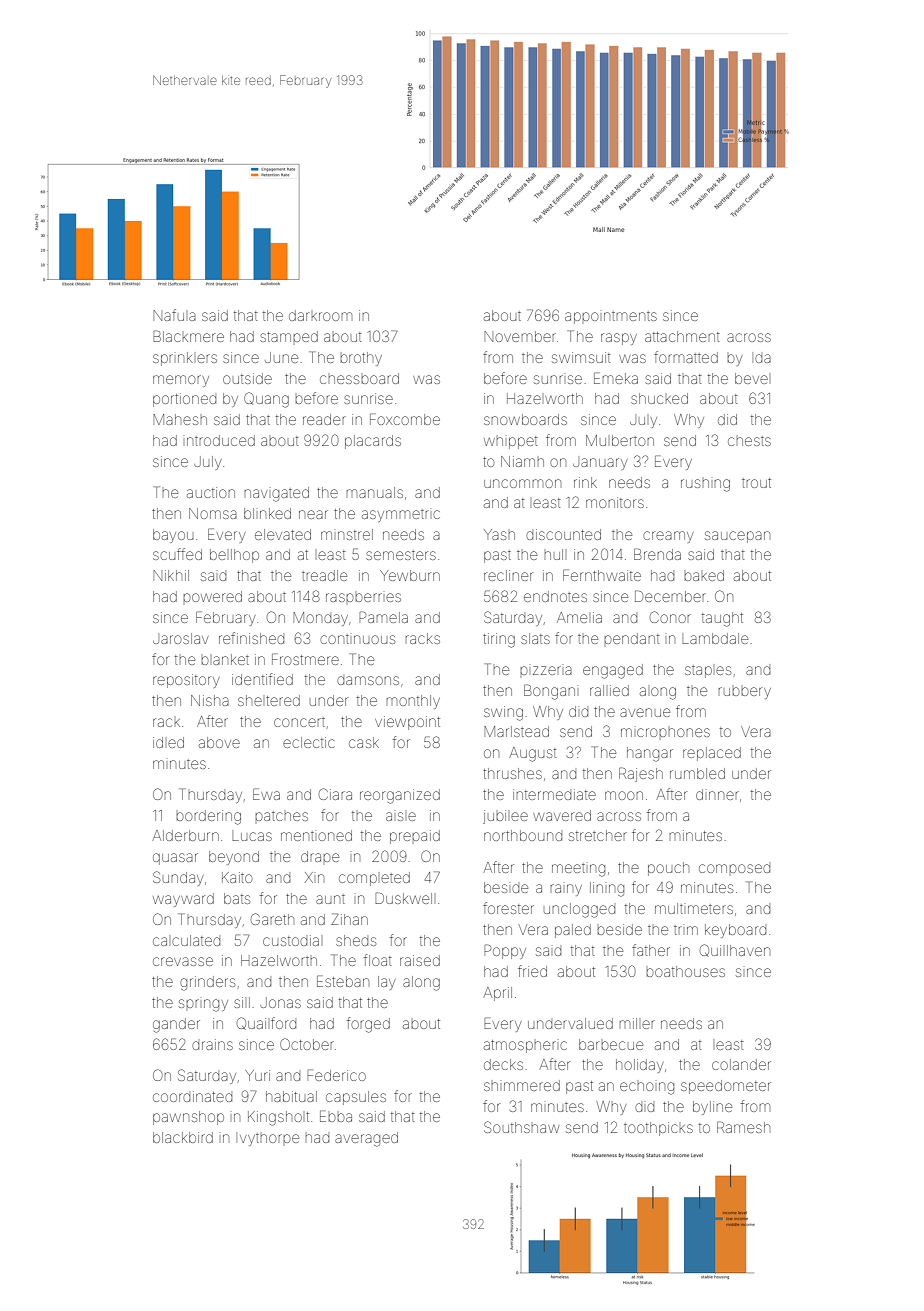 This document has width=924, height=1311. What do you see at coordinates (522, 483) in the document?
I see `uncommon` at bounding box center [522, 483].
